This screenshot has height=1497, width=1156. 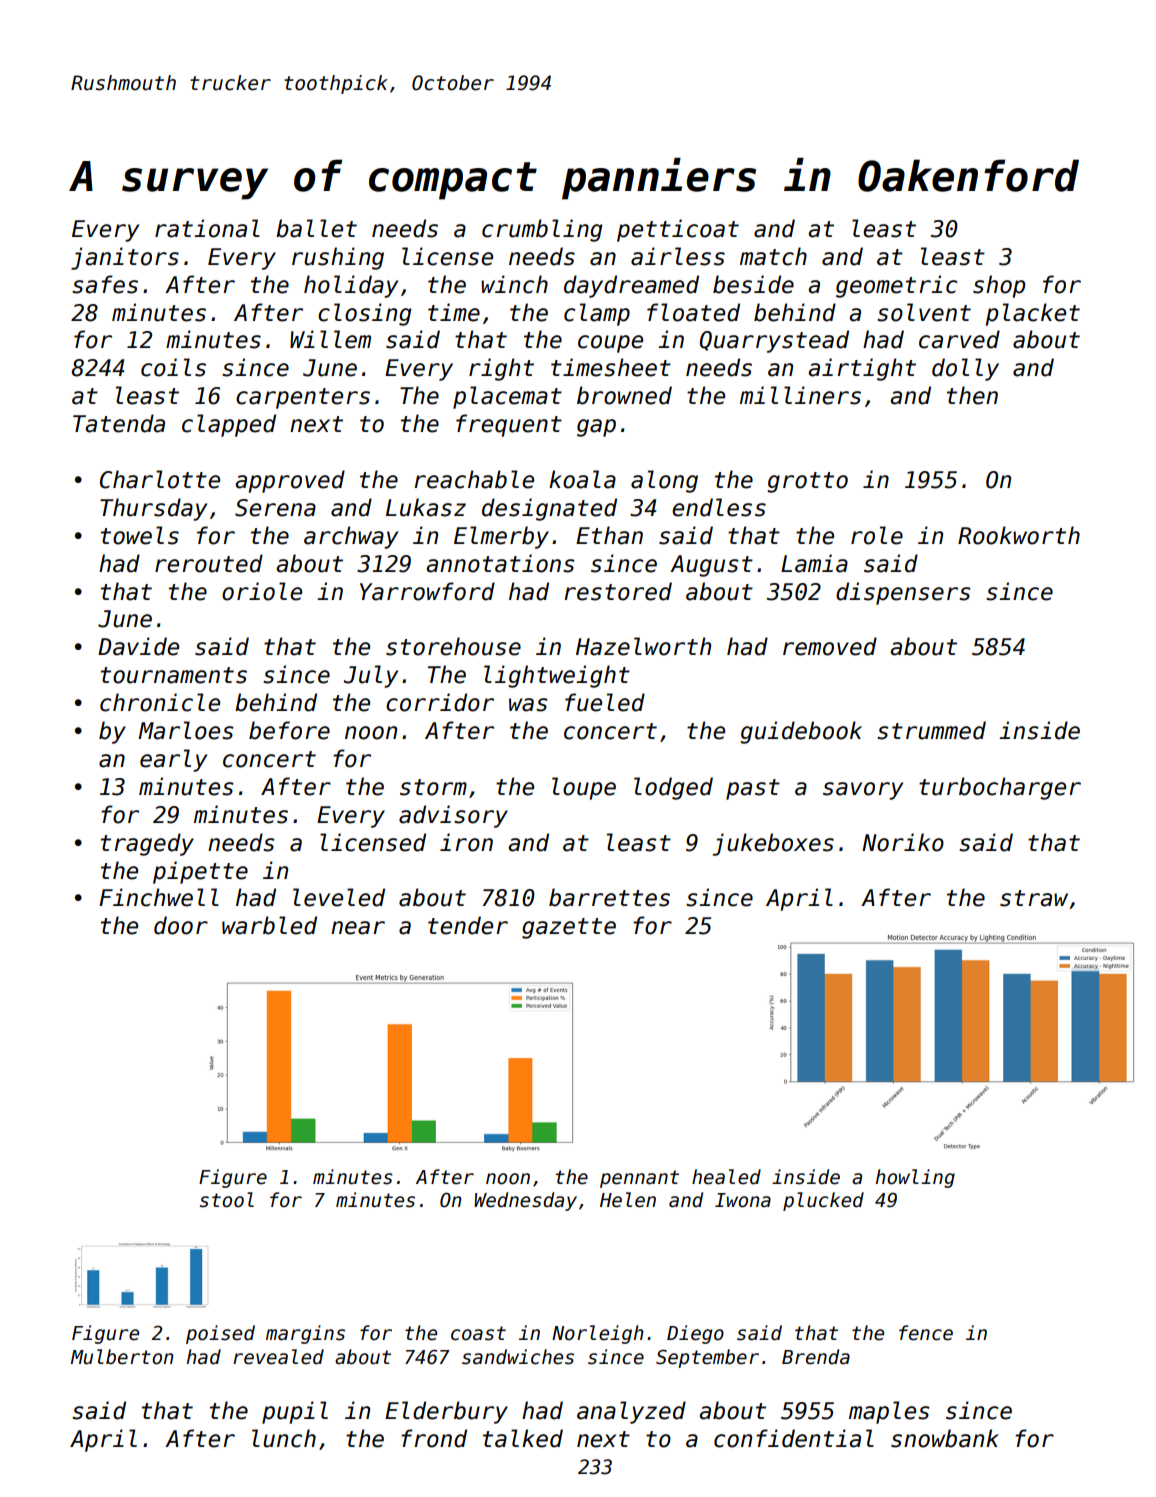 I want to click on plucked, so click(x=823, y=1201).
